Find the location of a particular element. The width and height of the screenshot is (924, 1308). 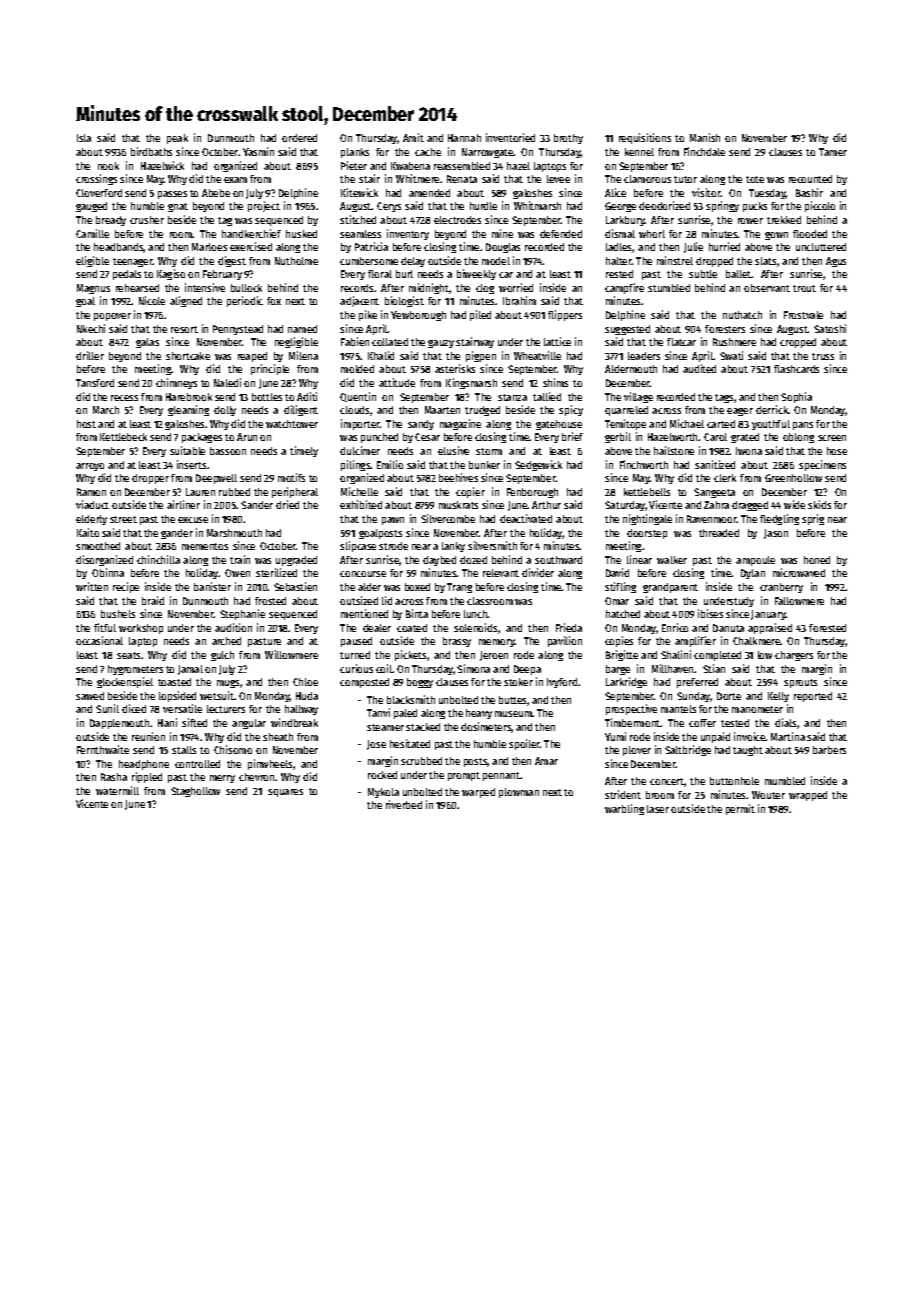

trudged is located at coordinates (482, 411).
